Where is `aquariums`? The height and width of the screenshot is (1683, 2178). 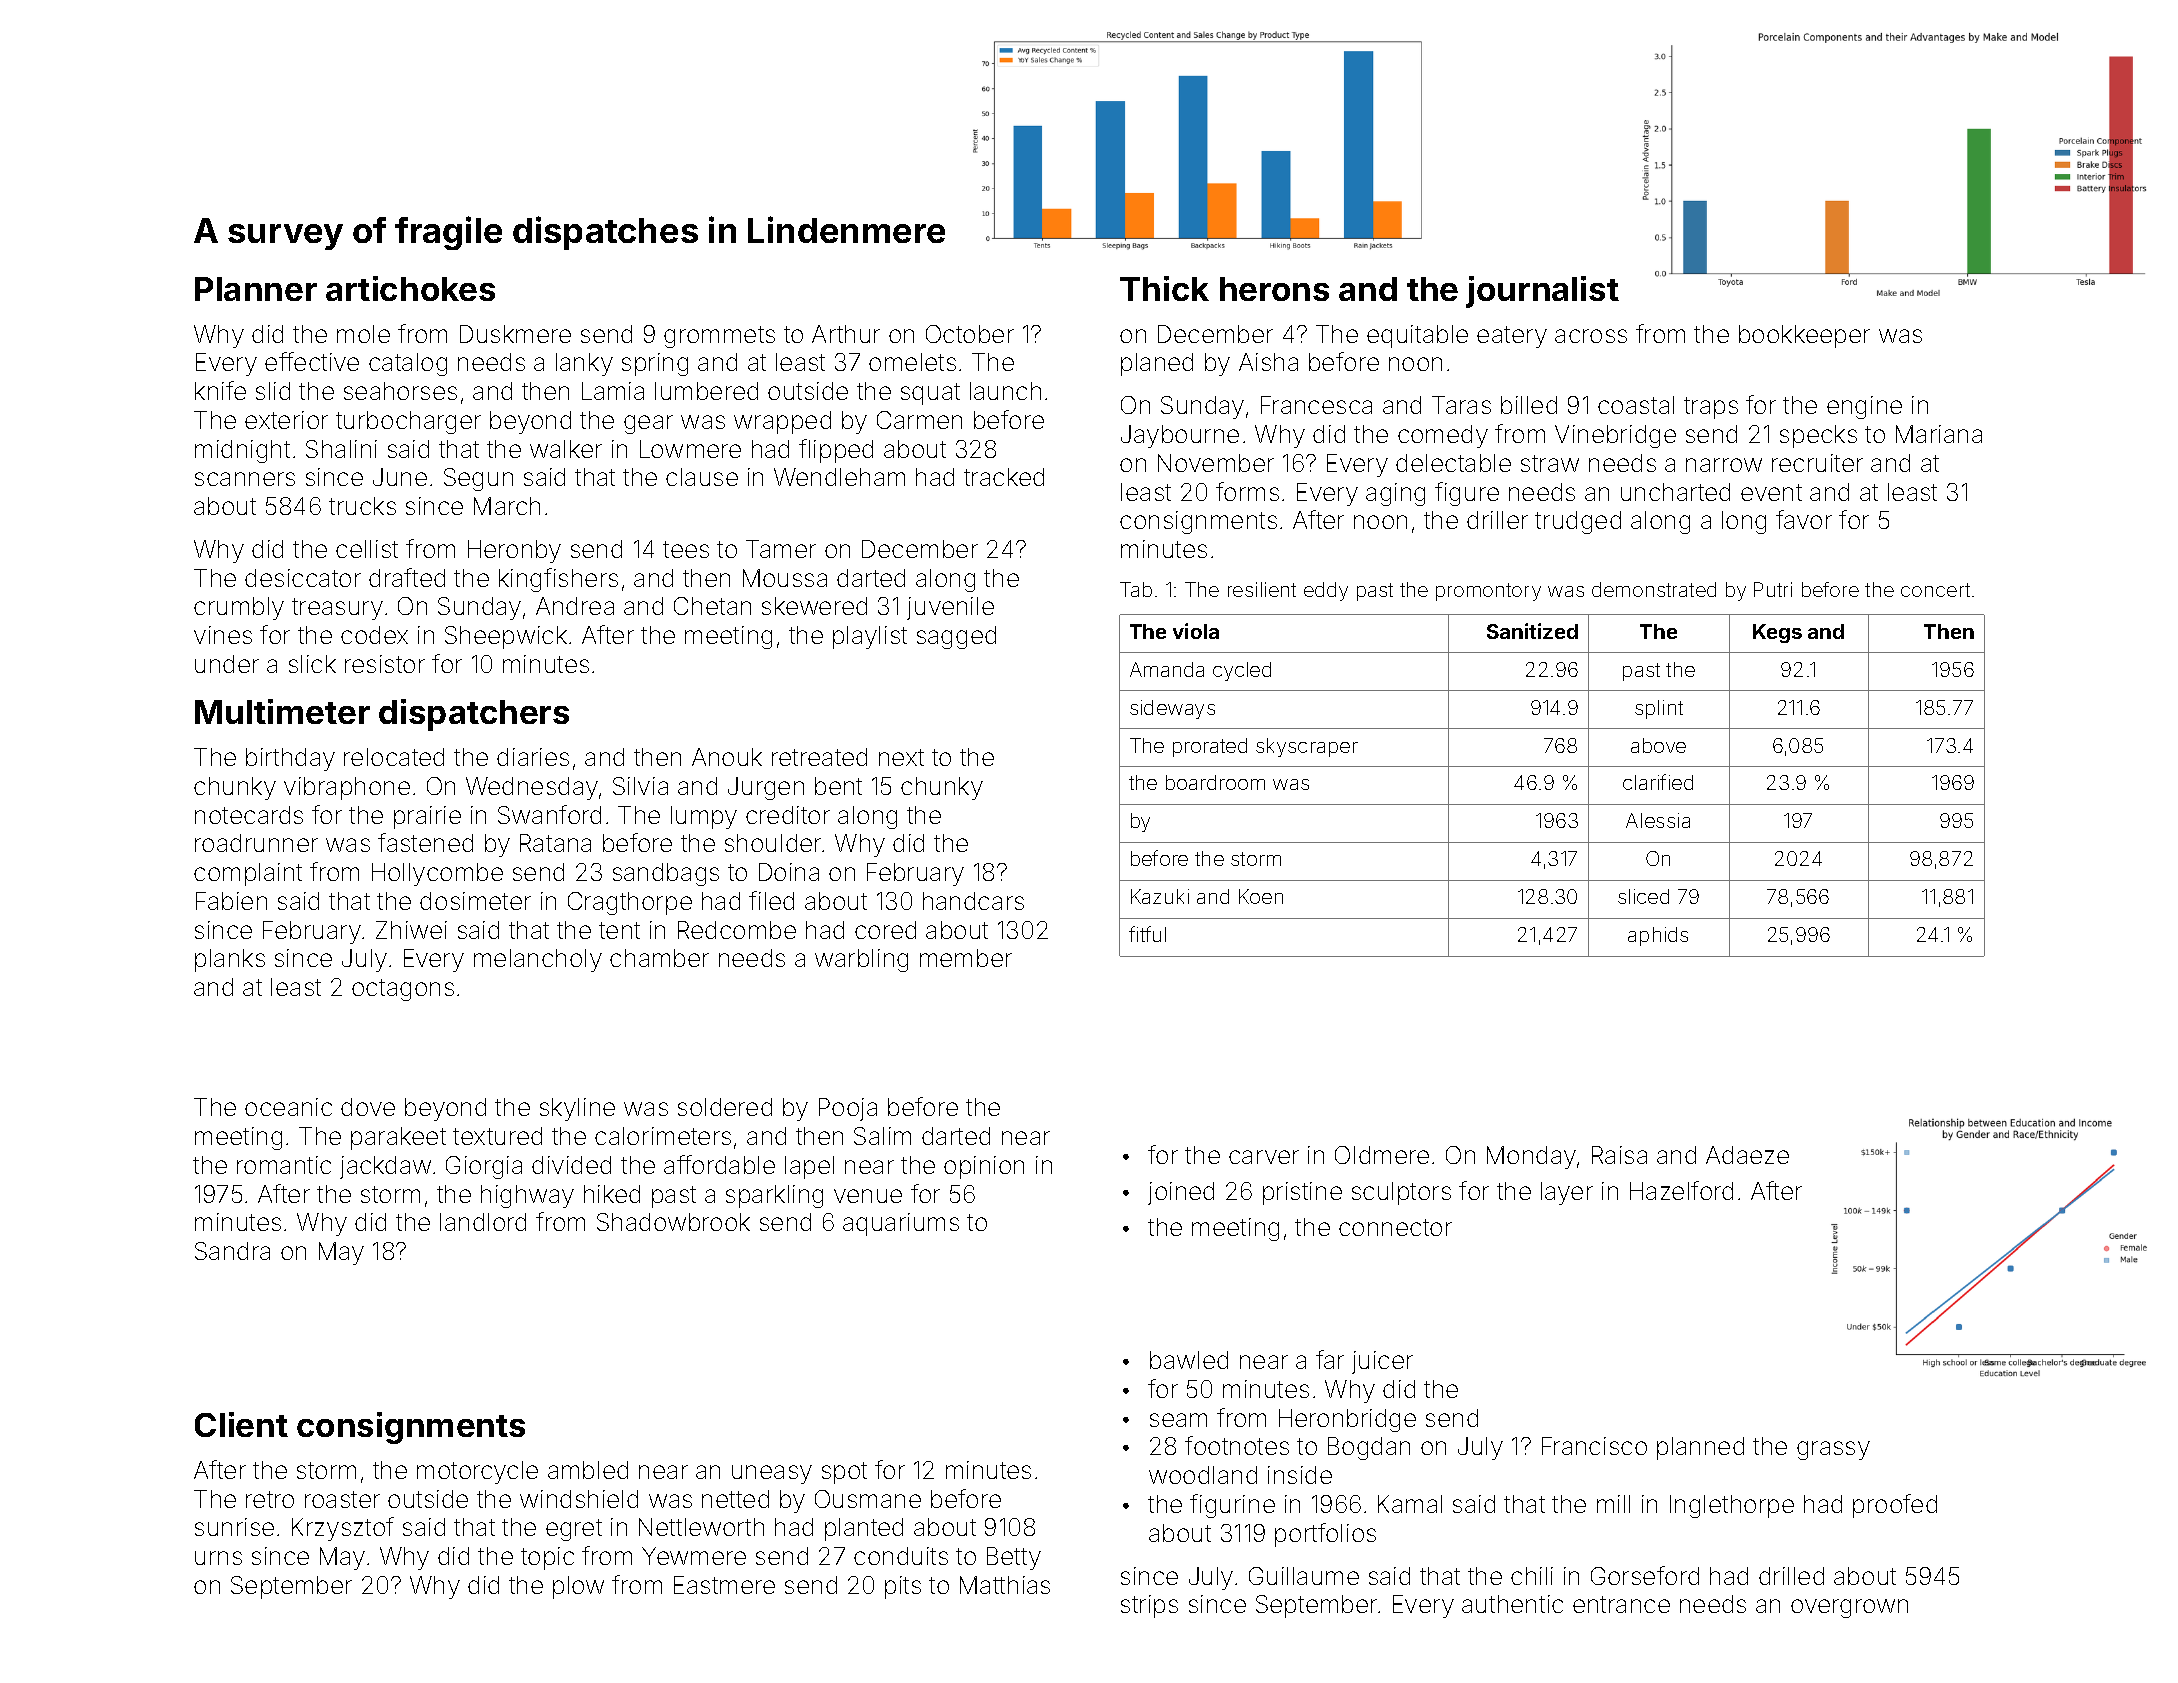
aquariums is located at coordinates (901, 1224).
